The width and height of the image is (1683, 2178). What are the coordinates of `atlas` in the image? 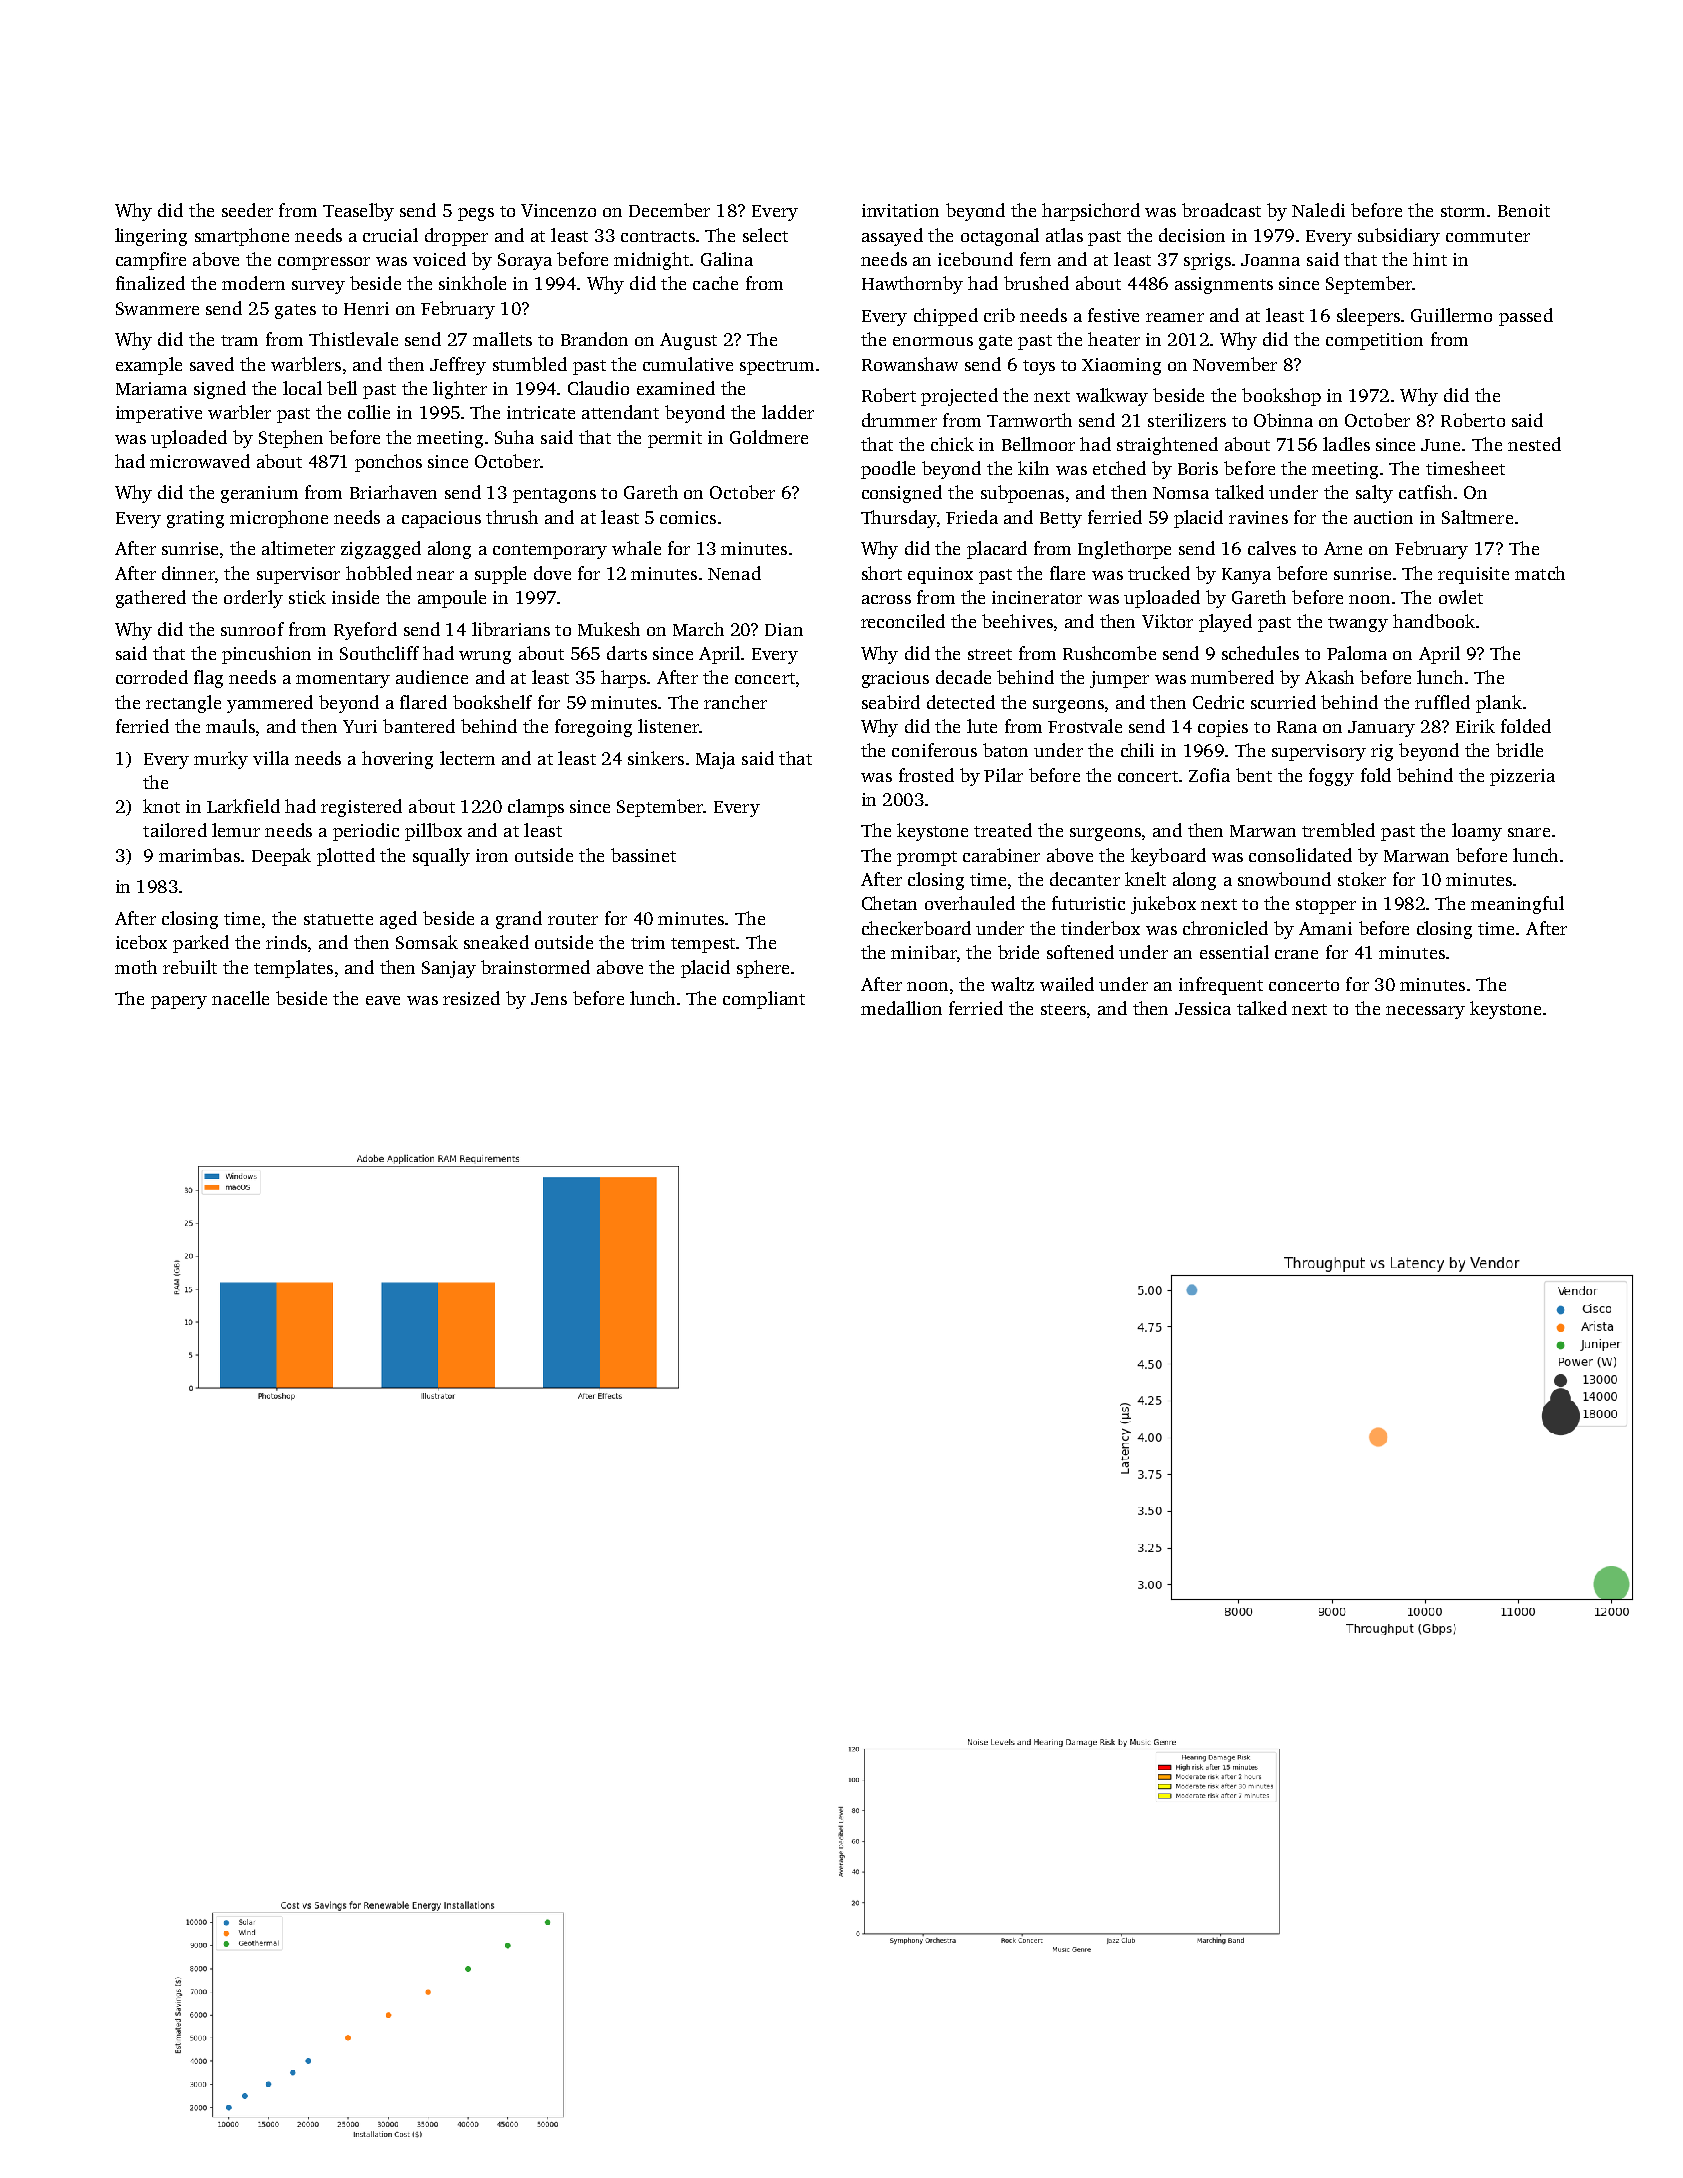 It's located at (1064, 235).
